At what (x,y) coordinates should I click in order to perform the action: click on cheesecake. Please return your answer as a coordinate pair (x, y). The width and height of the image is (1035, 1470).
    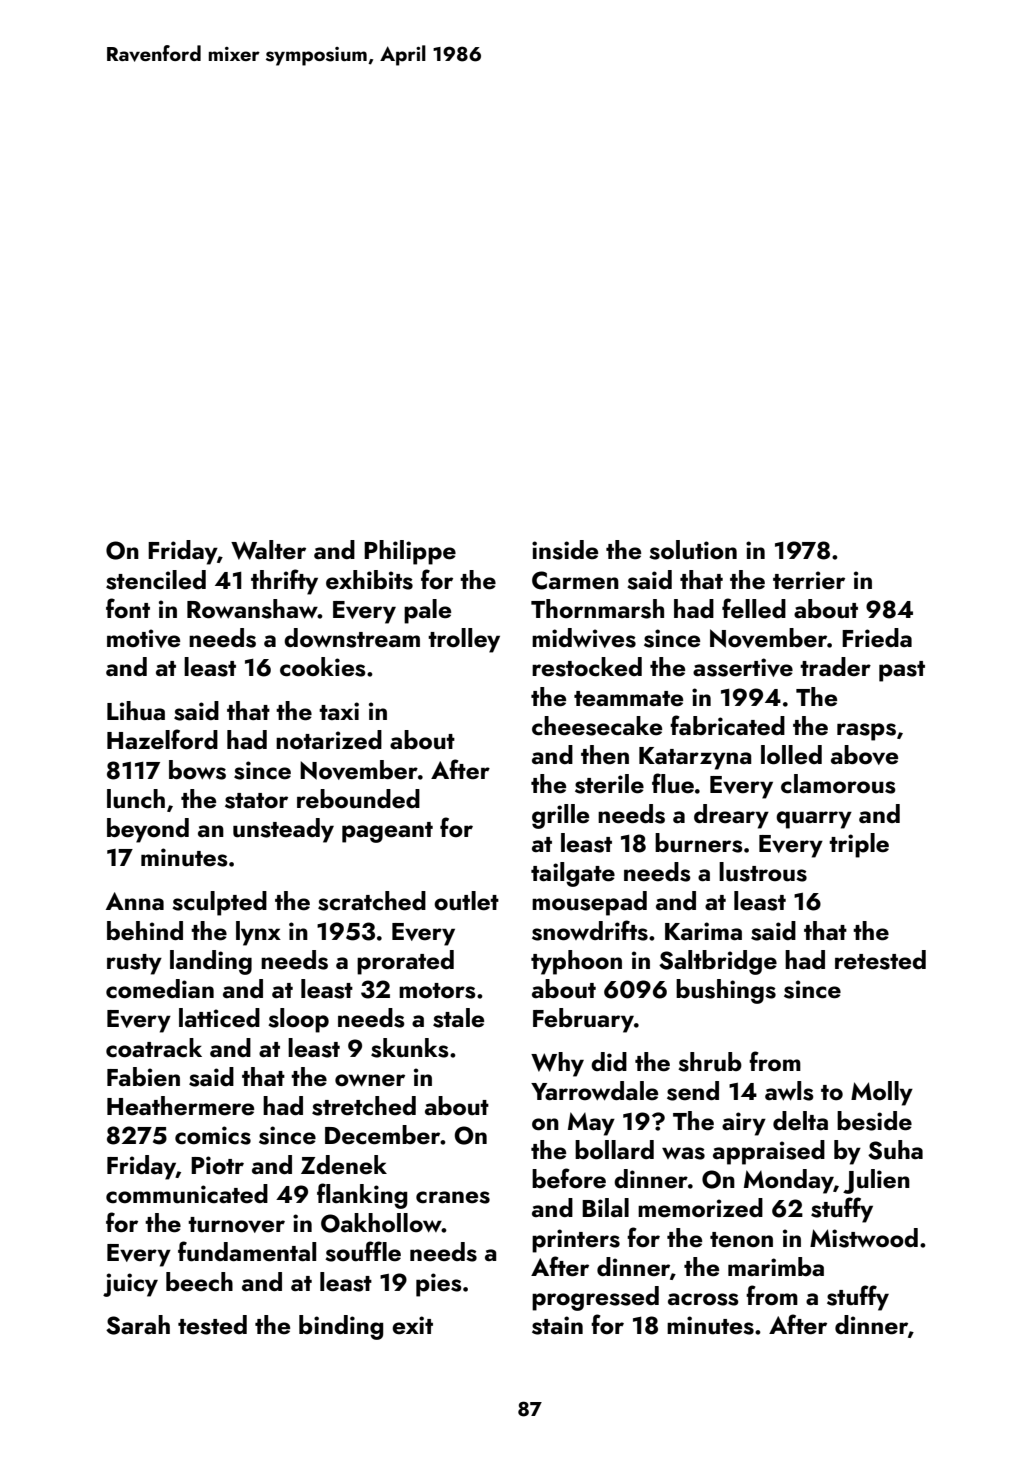
    Looking at the image, I should click on (597, 726).
